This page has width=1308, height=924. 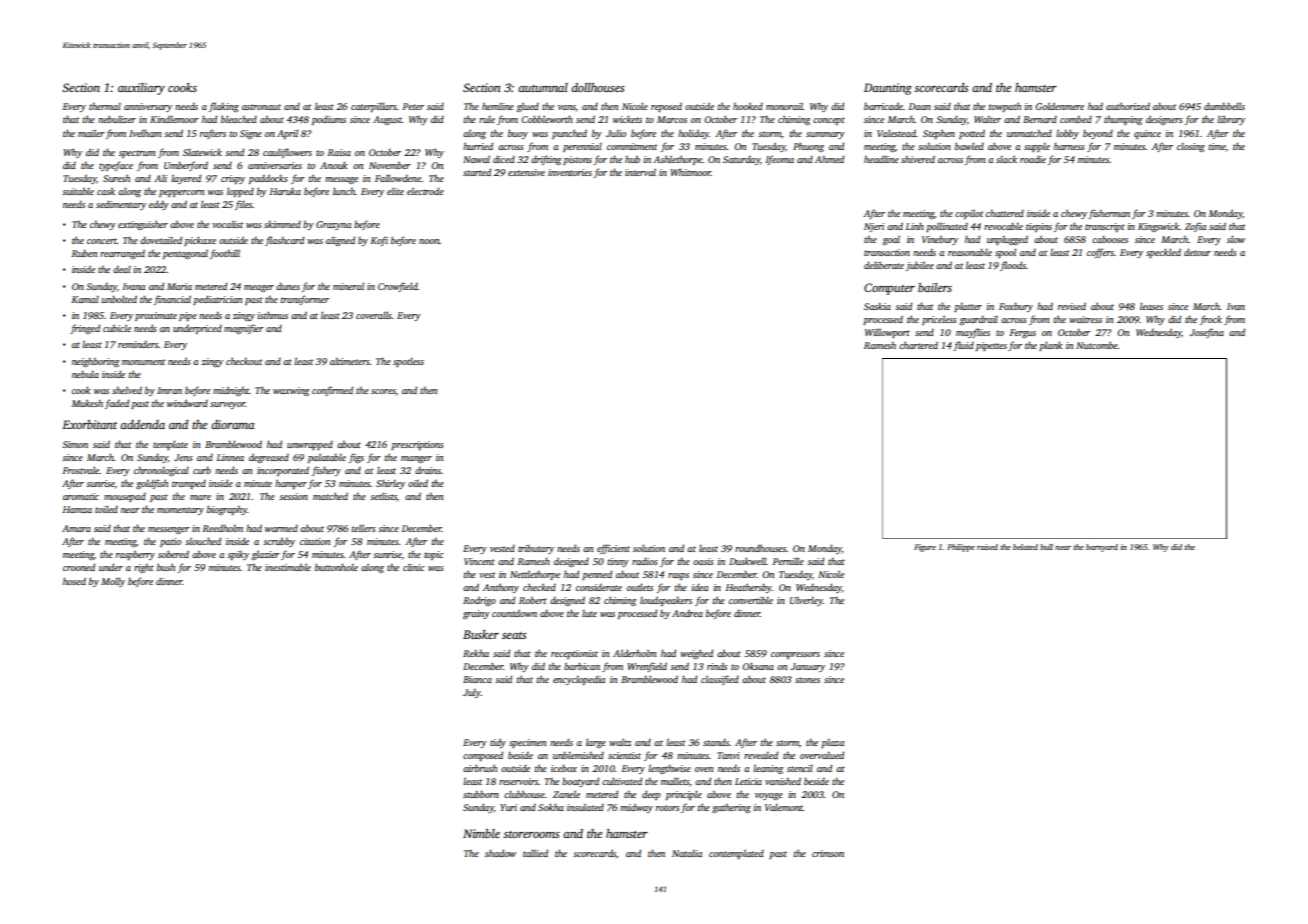 What do you see at coordinates (310, 445) in the page?
I see `unwrapped` at bounding box center [310, 445].
